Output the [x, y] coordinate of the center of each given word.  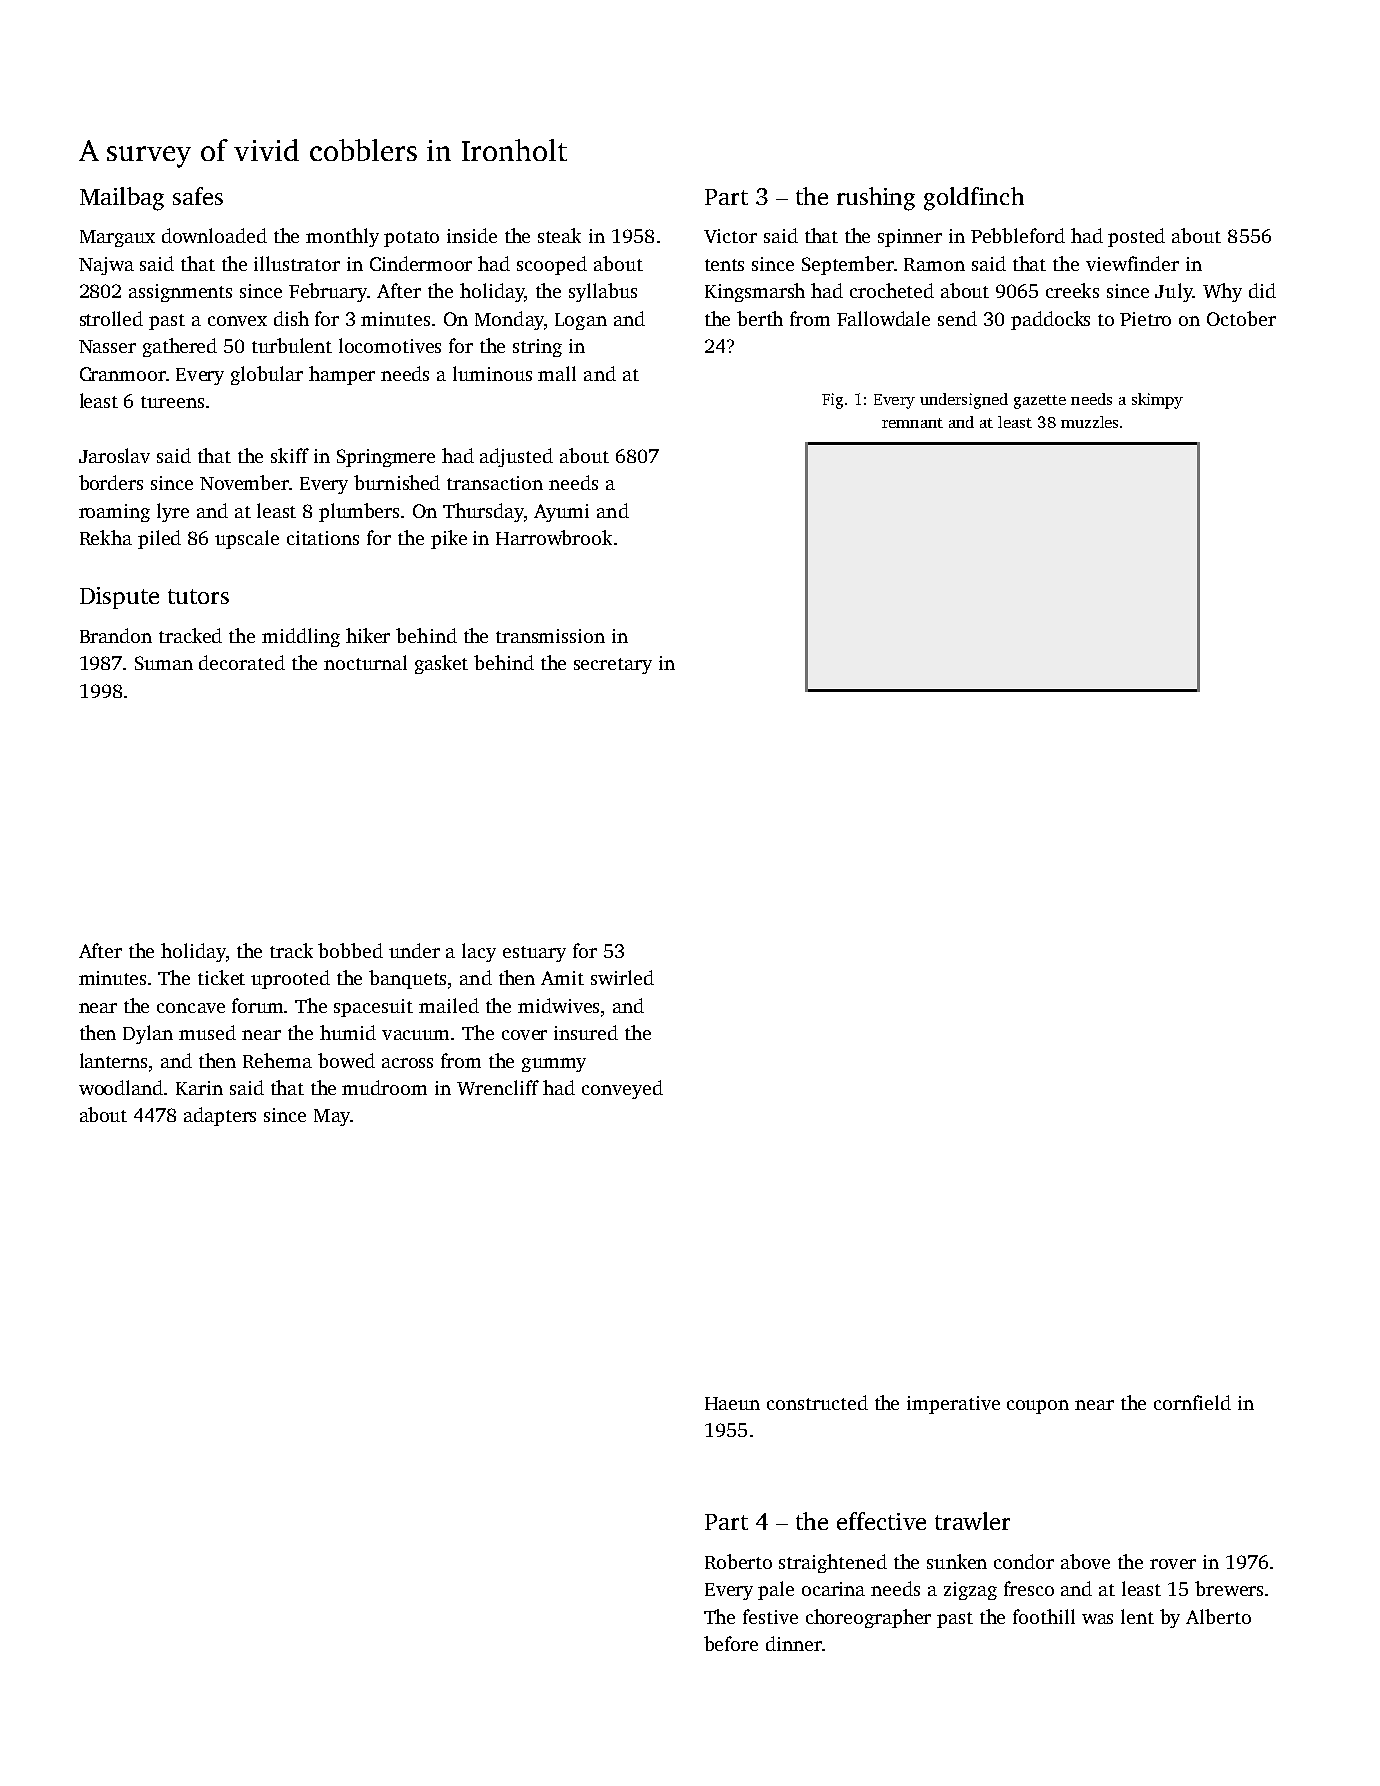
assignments [180, 293]
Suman [164, 663]
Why [1222, 292]
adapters [220, 1116]
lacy [479, 952]
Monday [509, 320]
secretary [613, 666]
